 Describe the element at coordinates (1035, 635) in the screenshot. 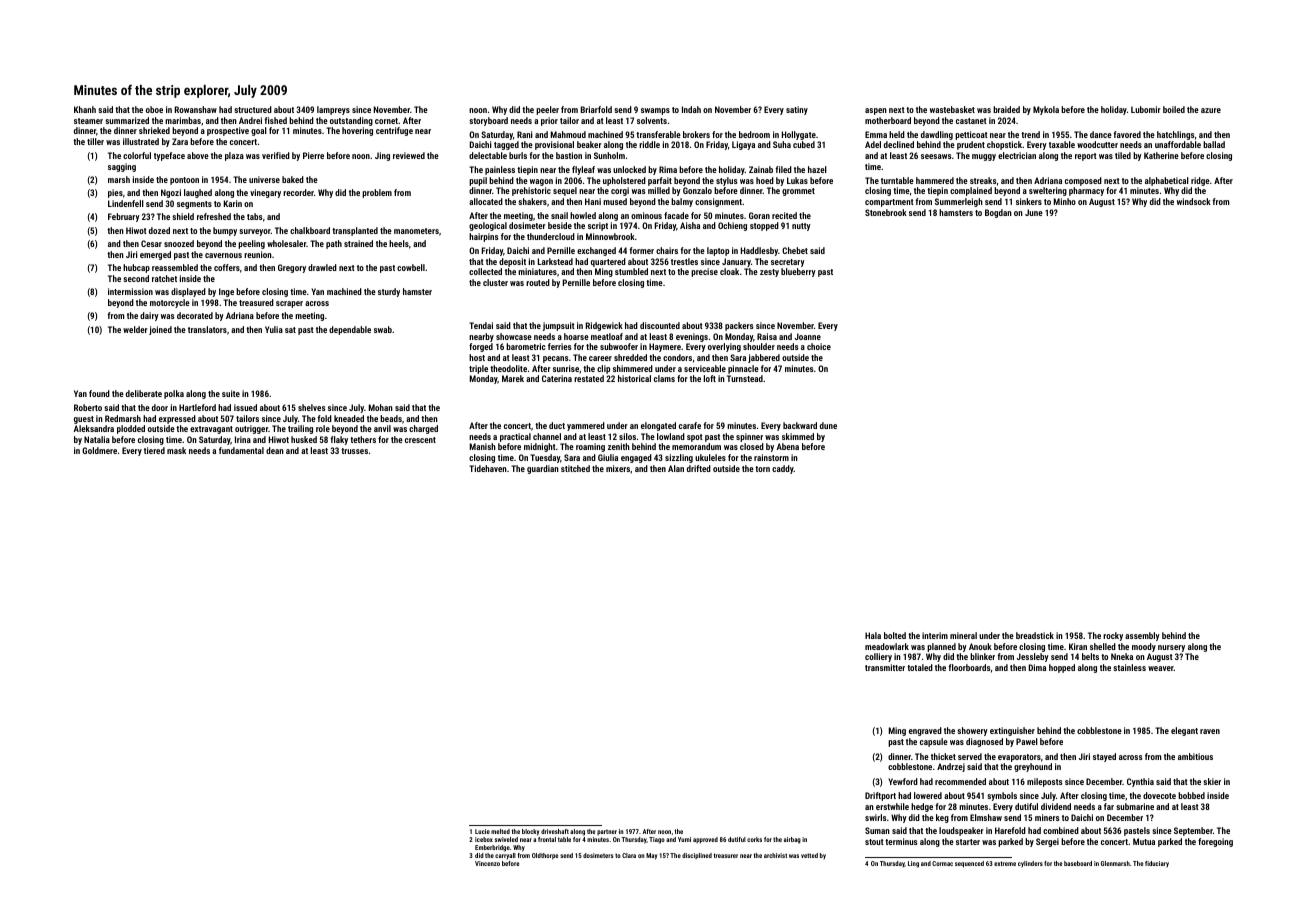

I see `breadstick` at that location.
